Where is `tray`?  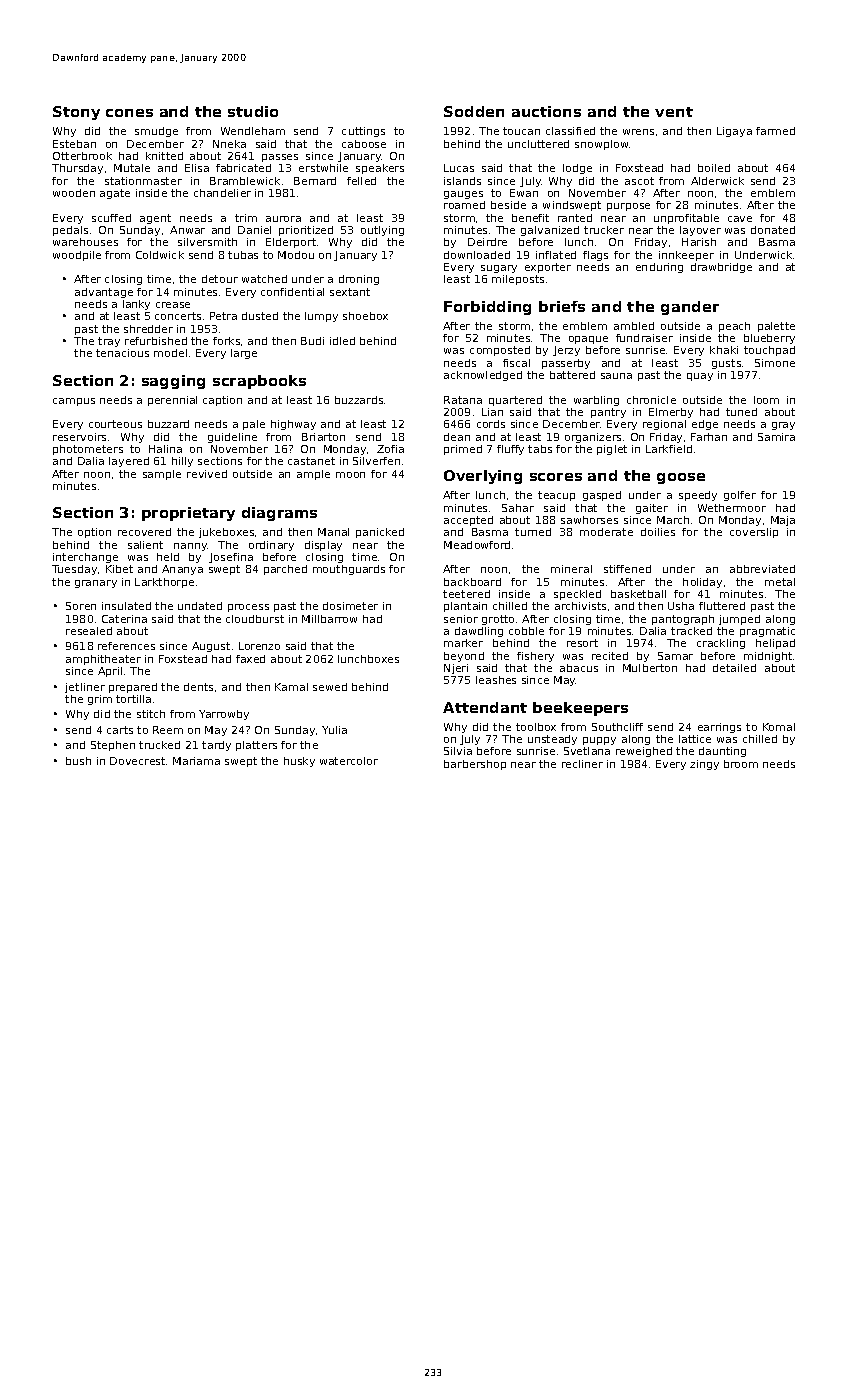 tray is located at coordinates (109, 342).
